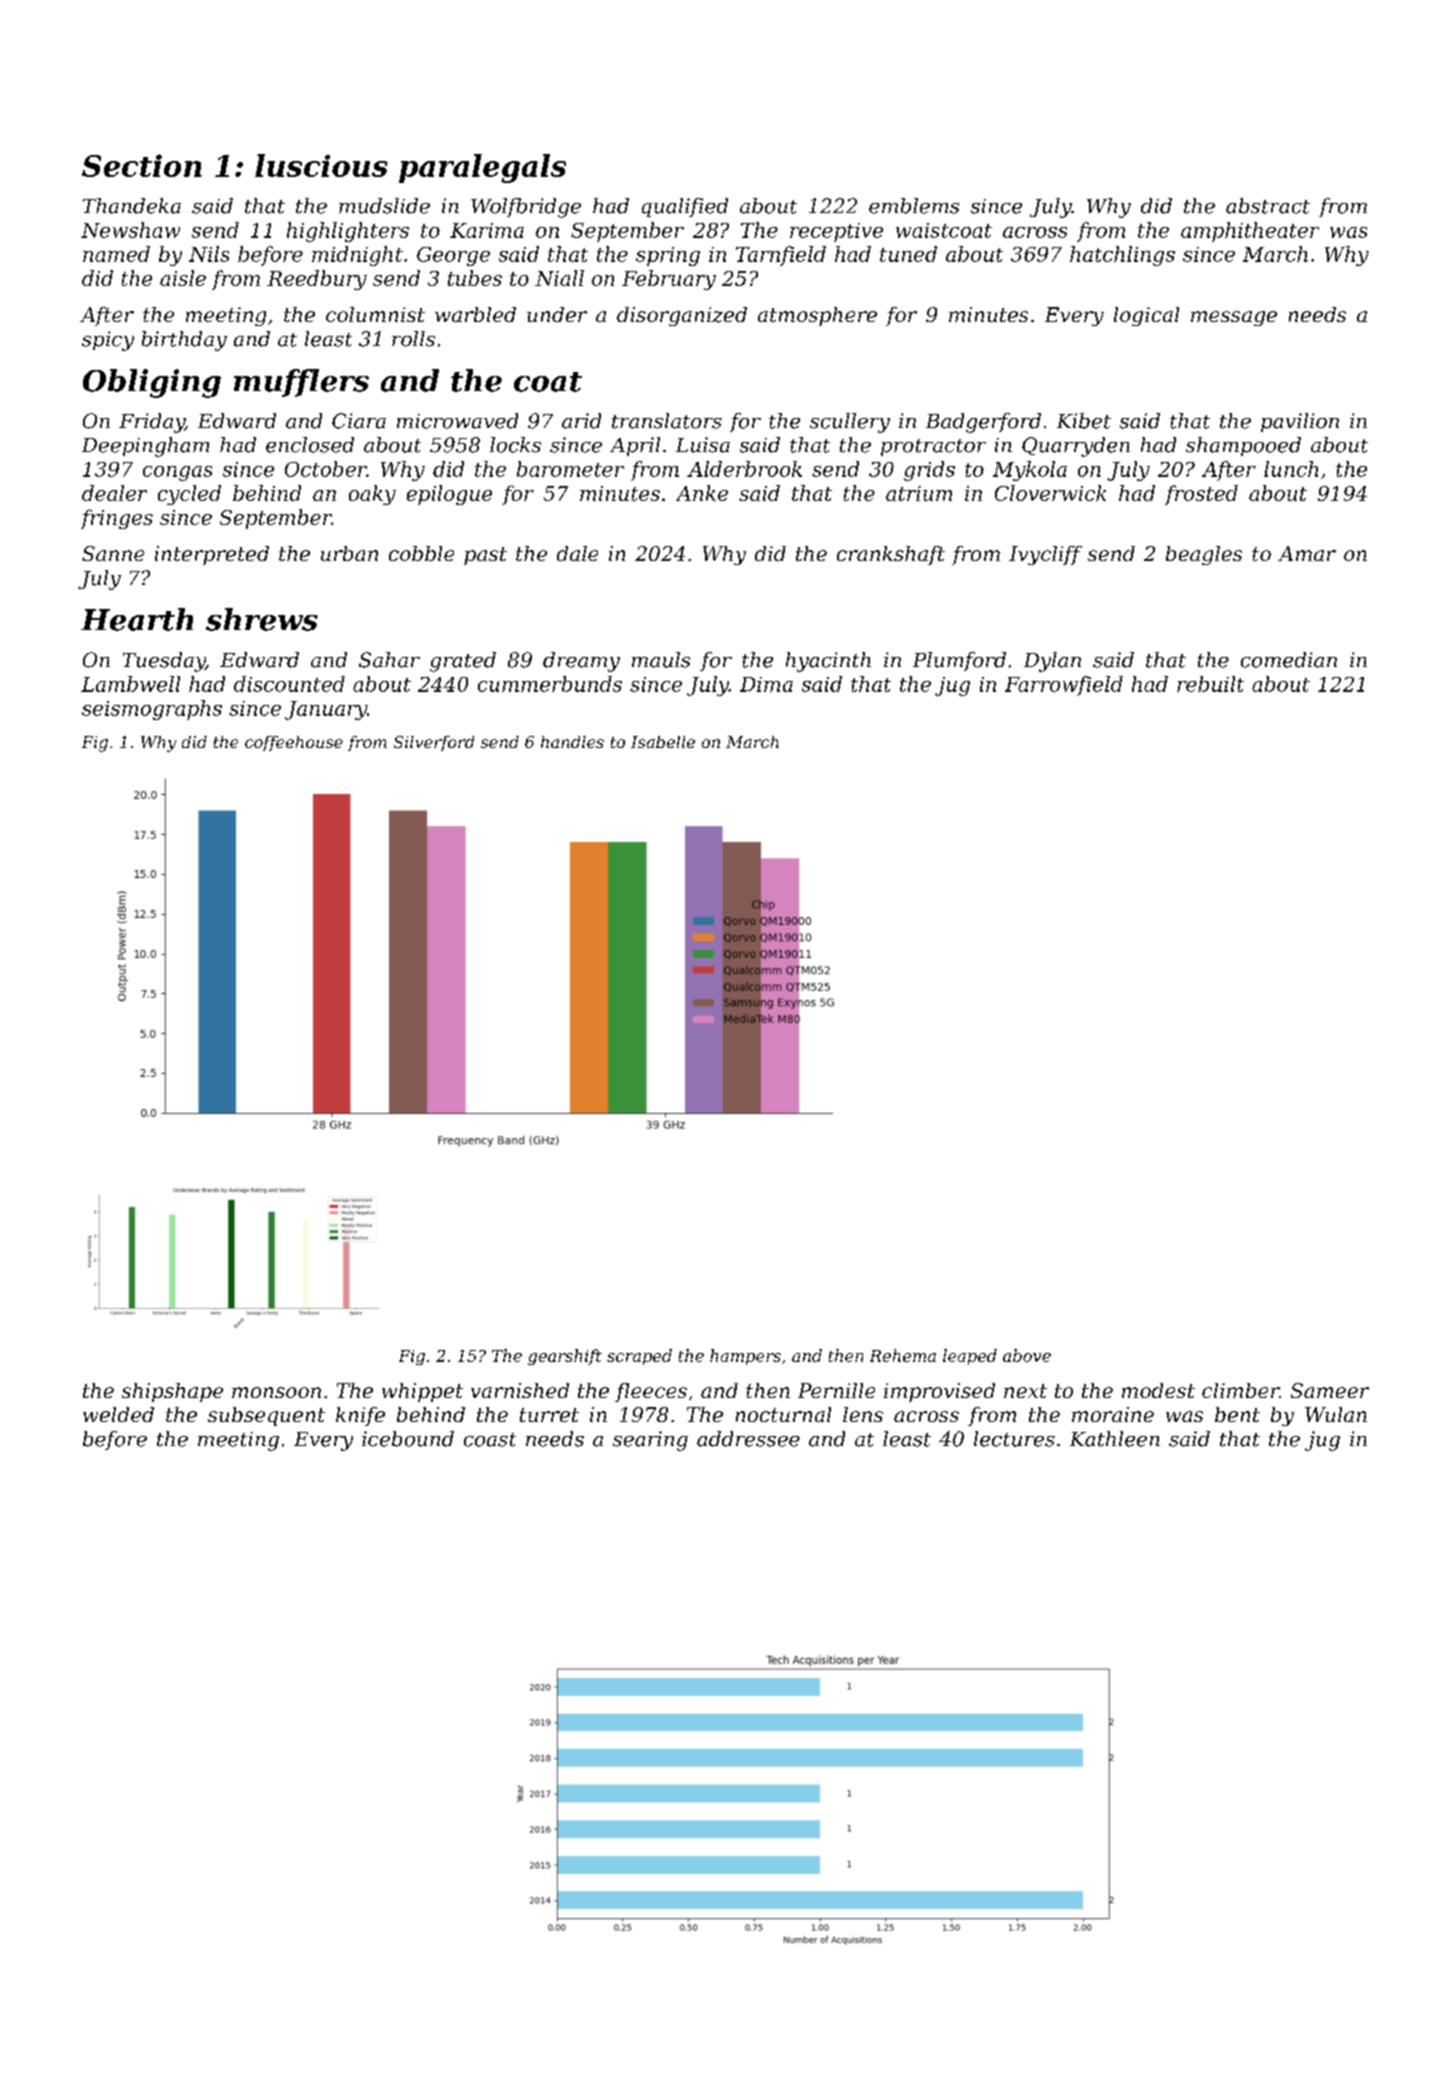 The height and width of the document is (2100, 1450). I want to click on shipshape, so click(172, 1392).
